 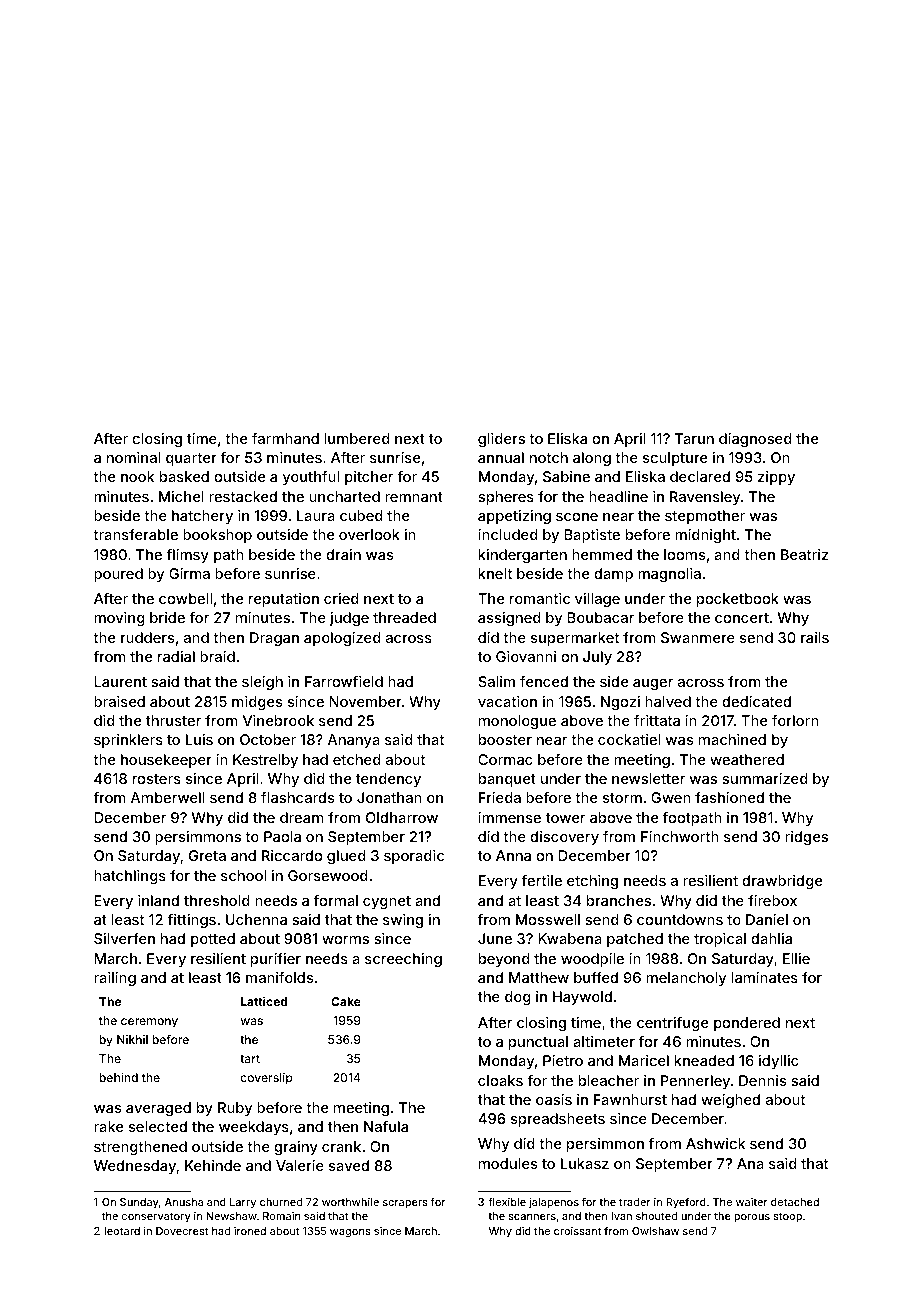 I want to click on looms, so click(x=684, y=554).
